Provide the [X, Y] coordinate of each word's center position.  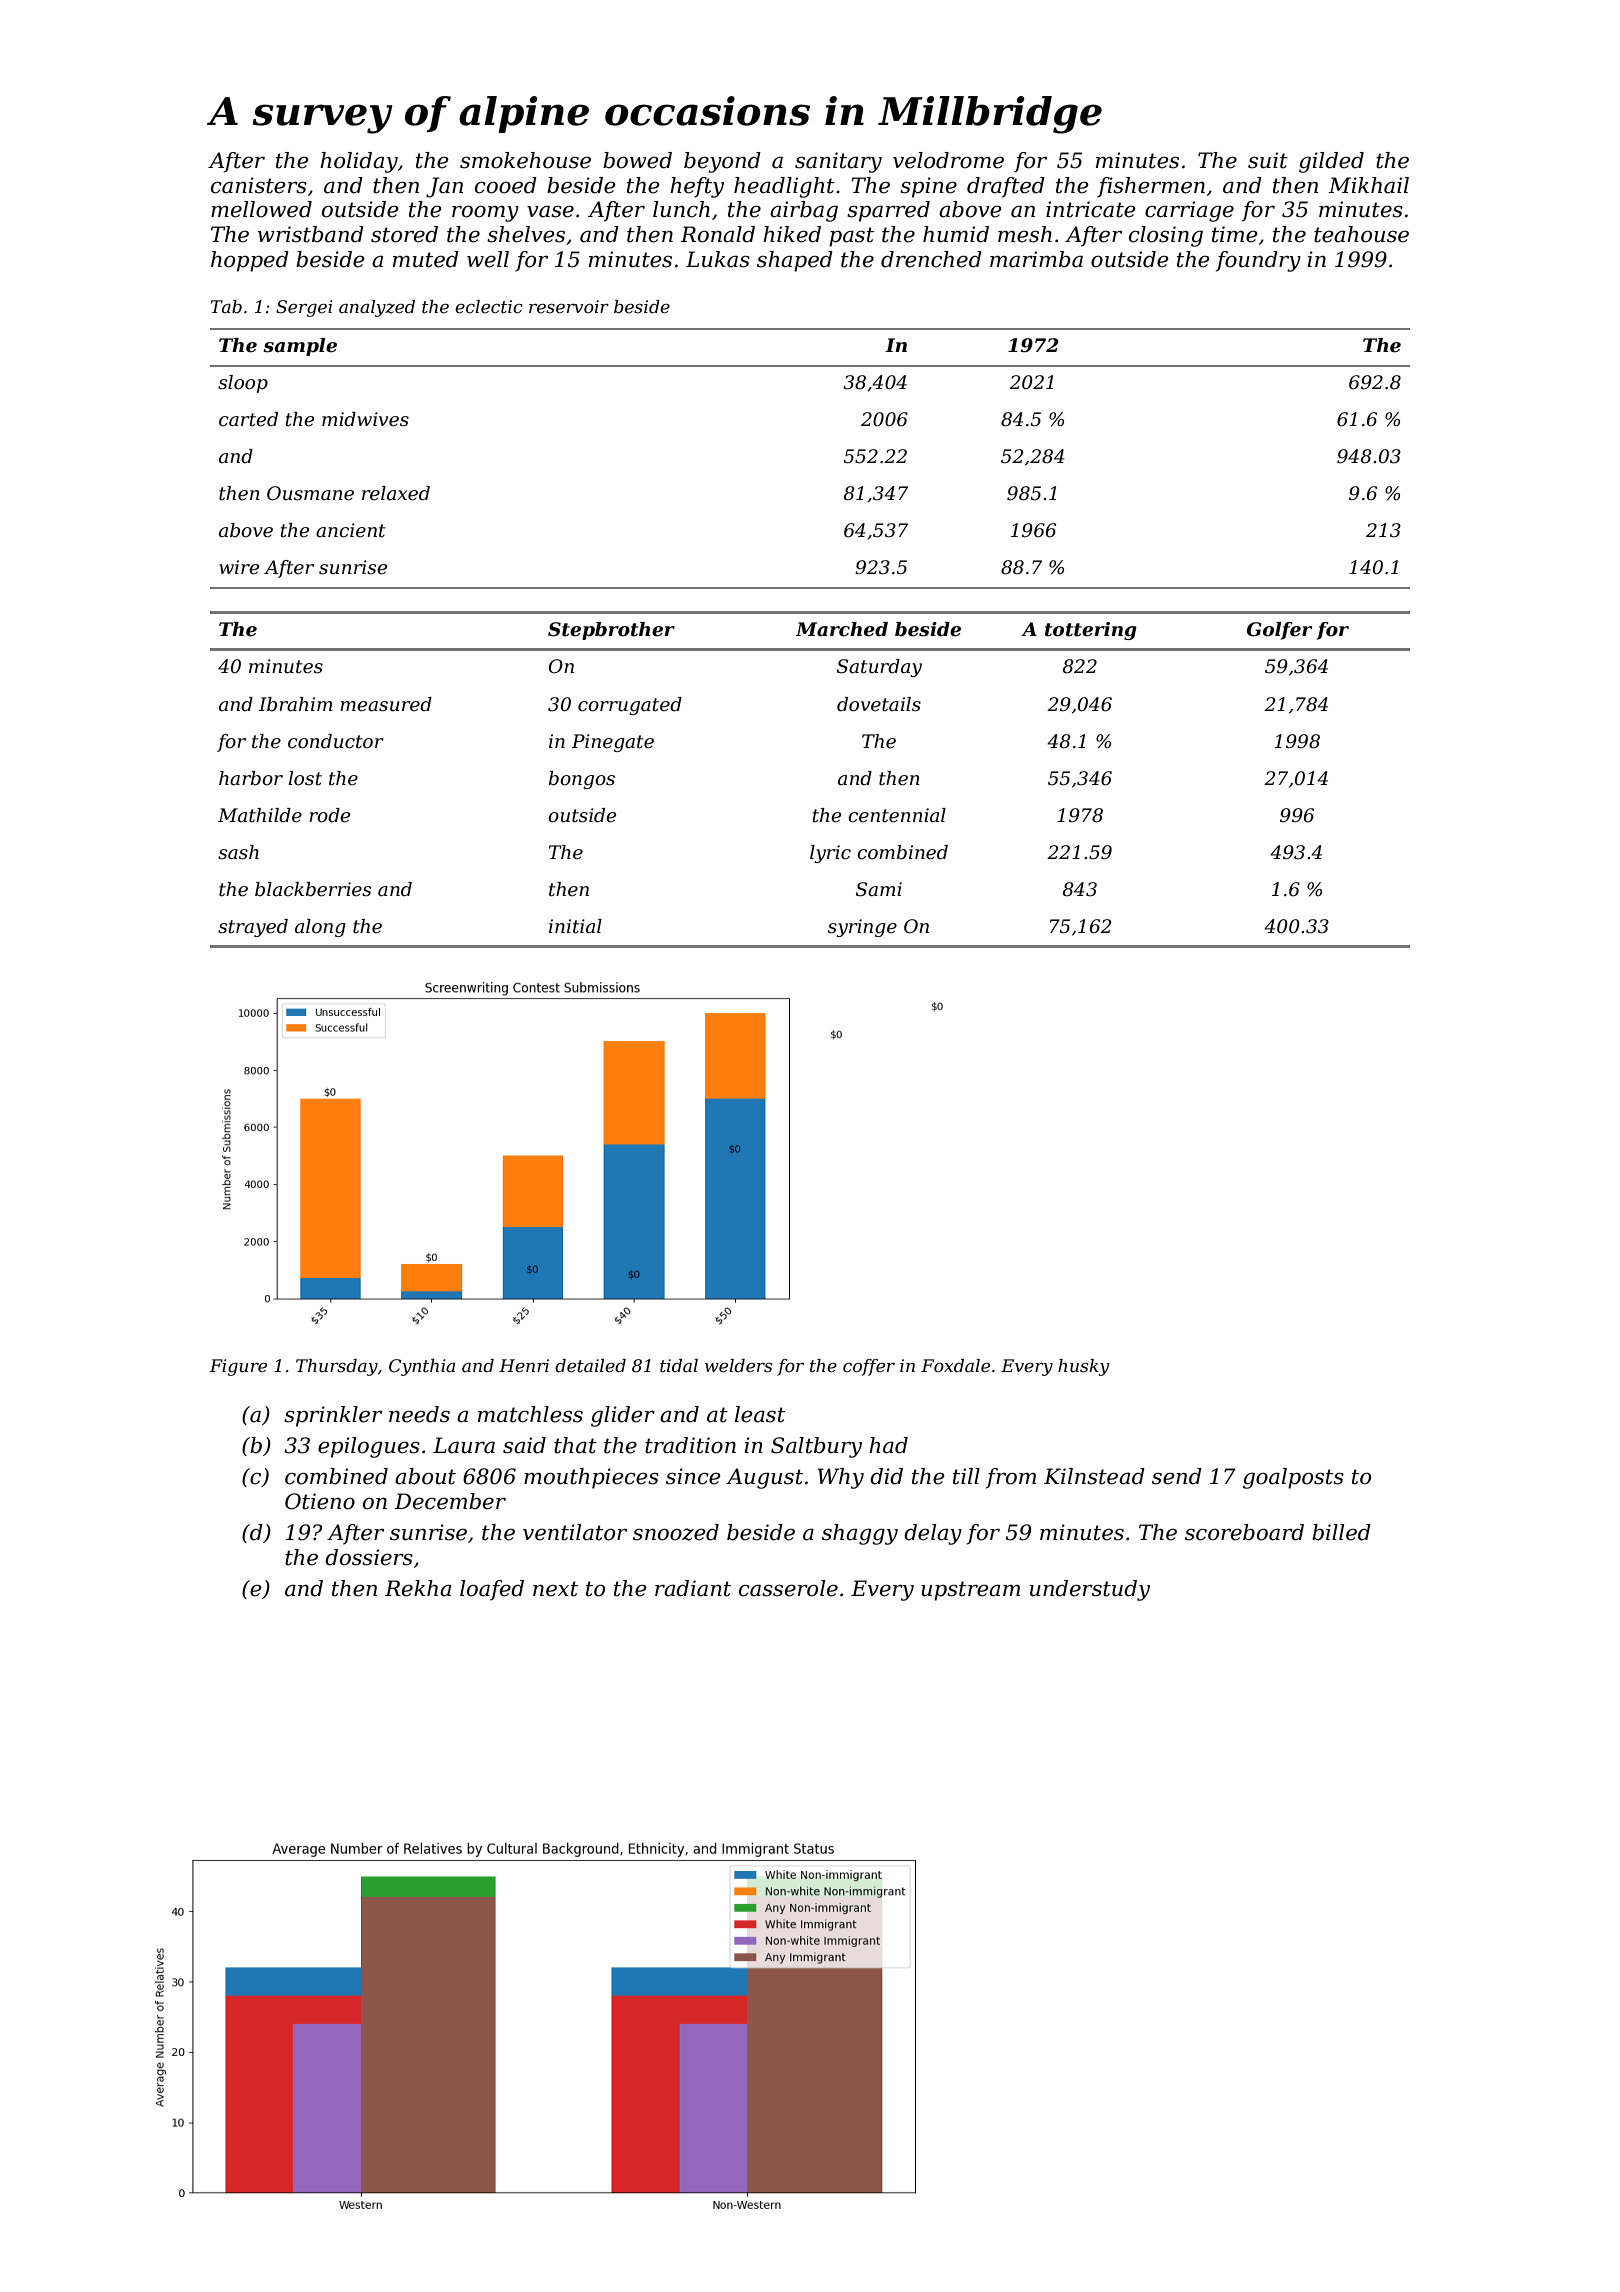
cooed [506, 185]
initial [575, 926]
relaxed [396, 493]
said [524, 1445]
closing [1166, 236]
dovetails [879, 704]
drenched [931, 259]
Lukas [718, 259]
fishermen [1151, 187]
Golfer [1279, 631]
